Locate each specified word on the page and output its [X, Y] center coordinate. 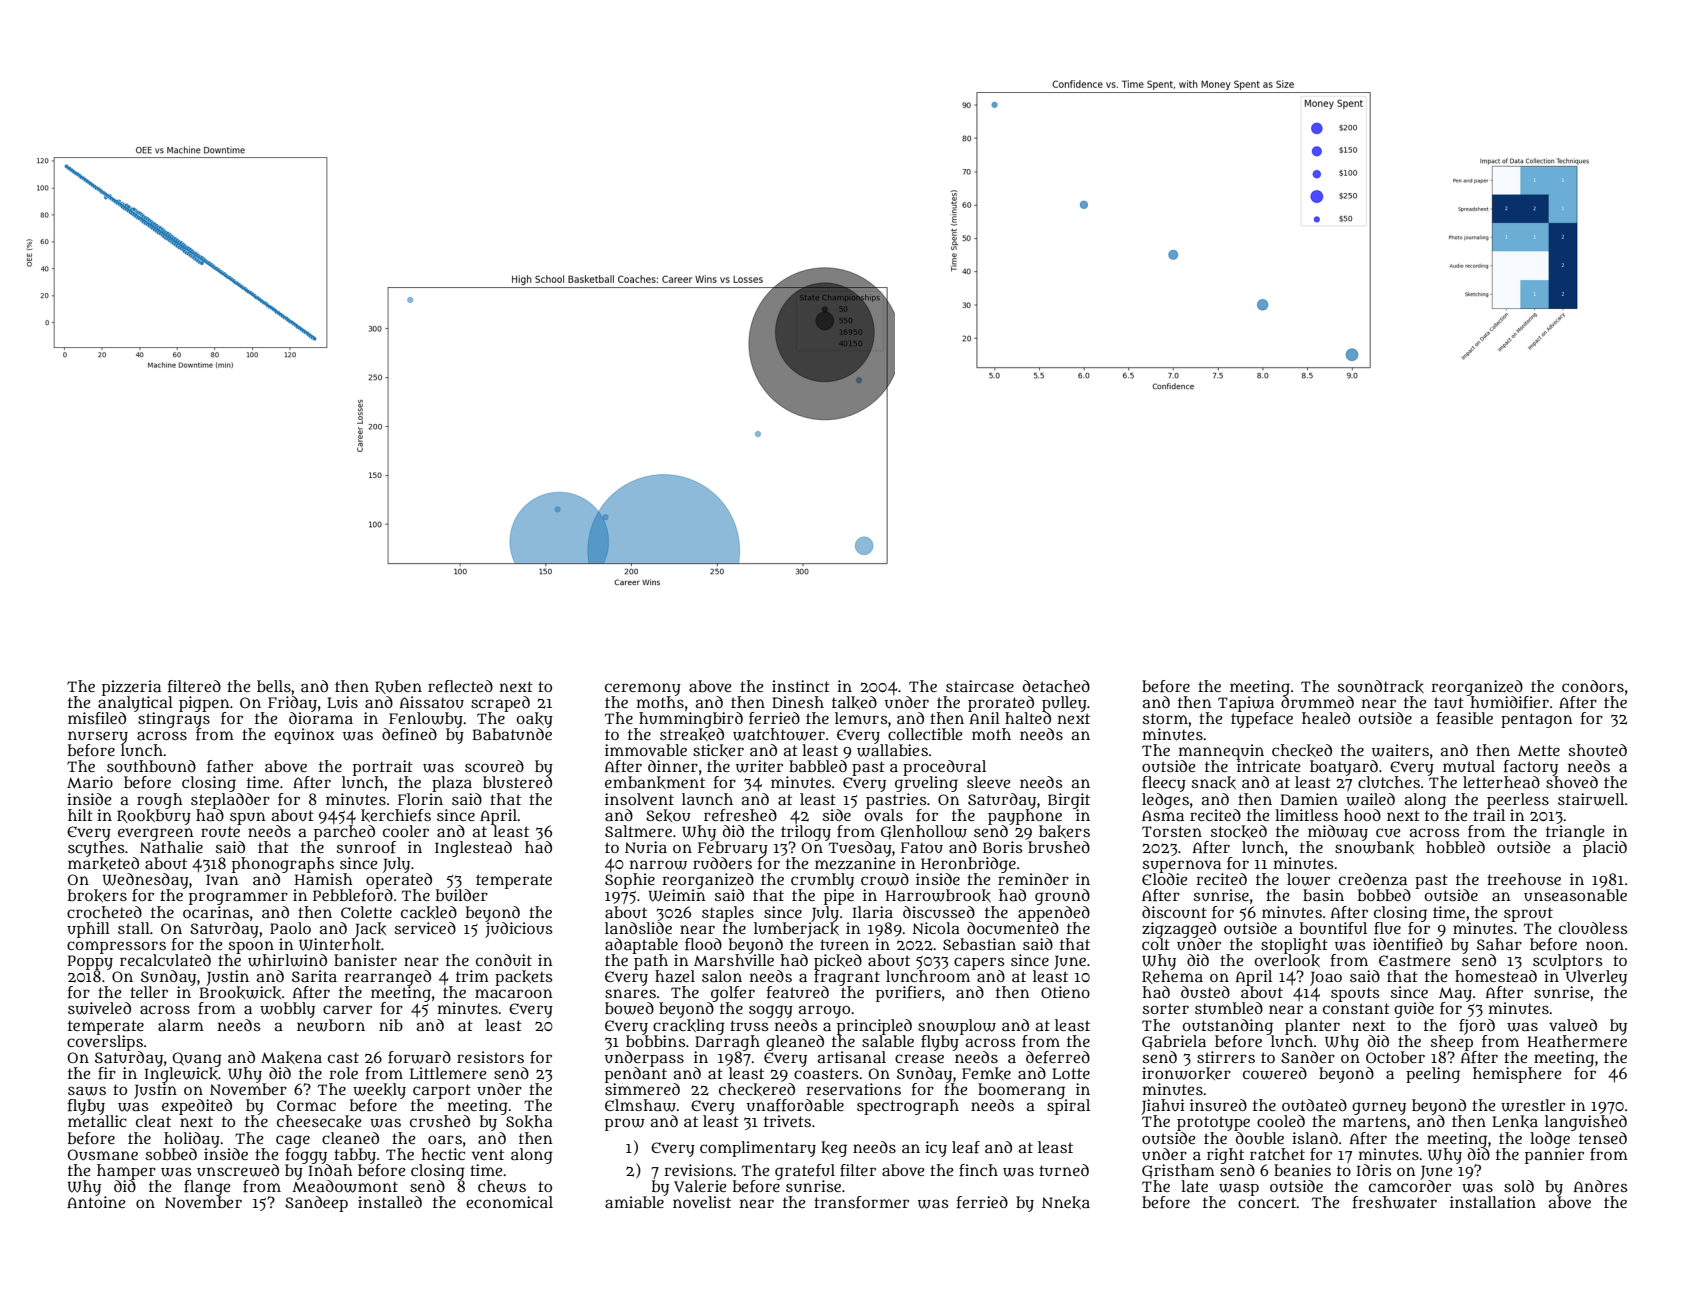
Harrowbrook [938, 895]
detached [1056, 686]
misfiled [97, 718]
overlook [1287, 960]
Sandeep [316, 1204]
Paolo [290, 928]
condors [1593, 686]
